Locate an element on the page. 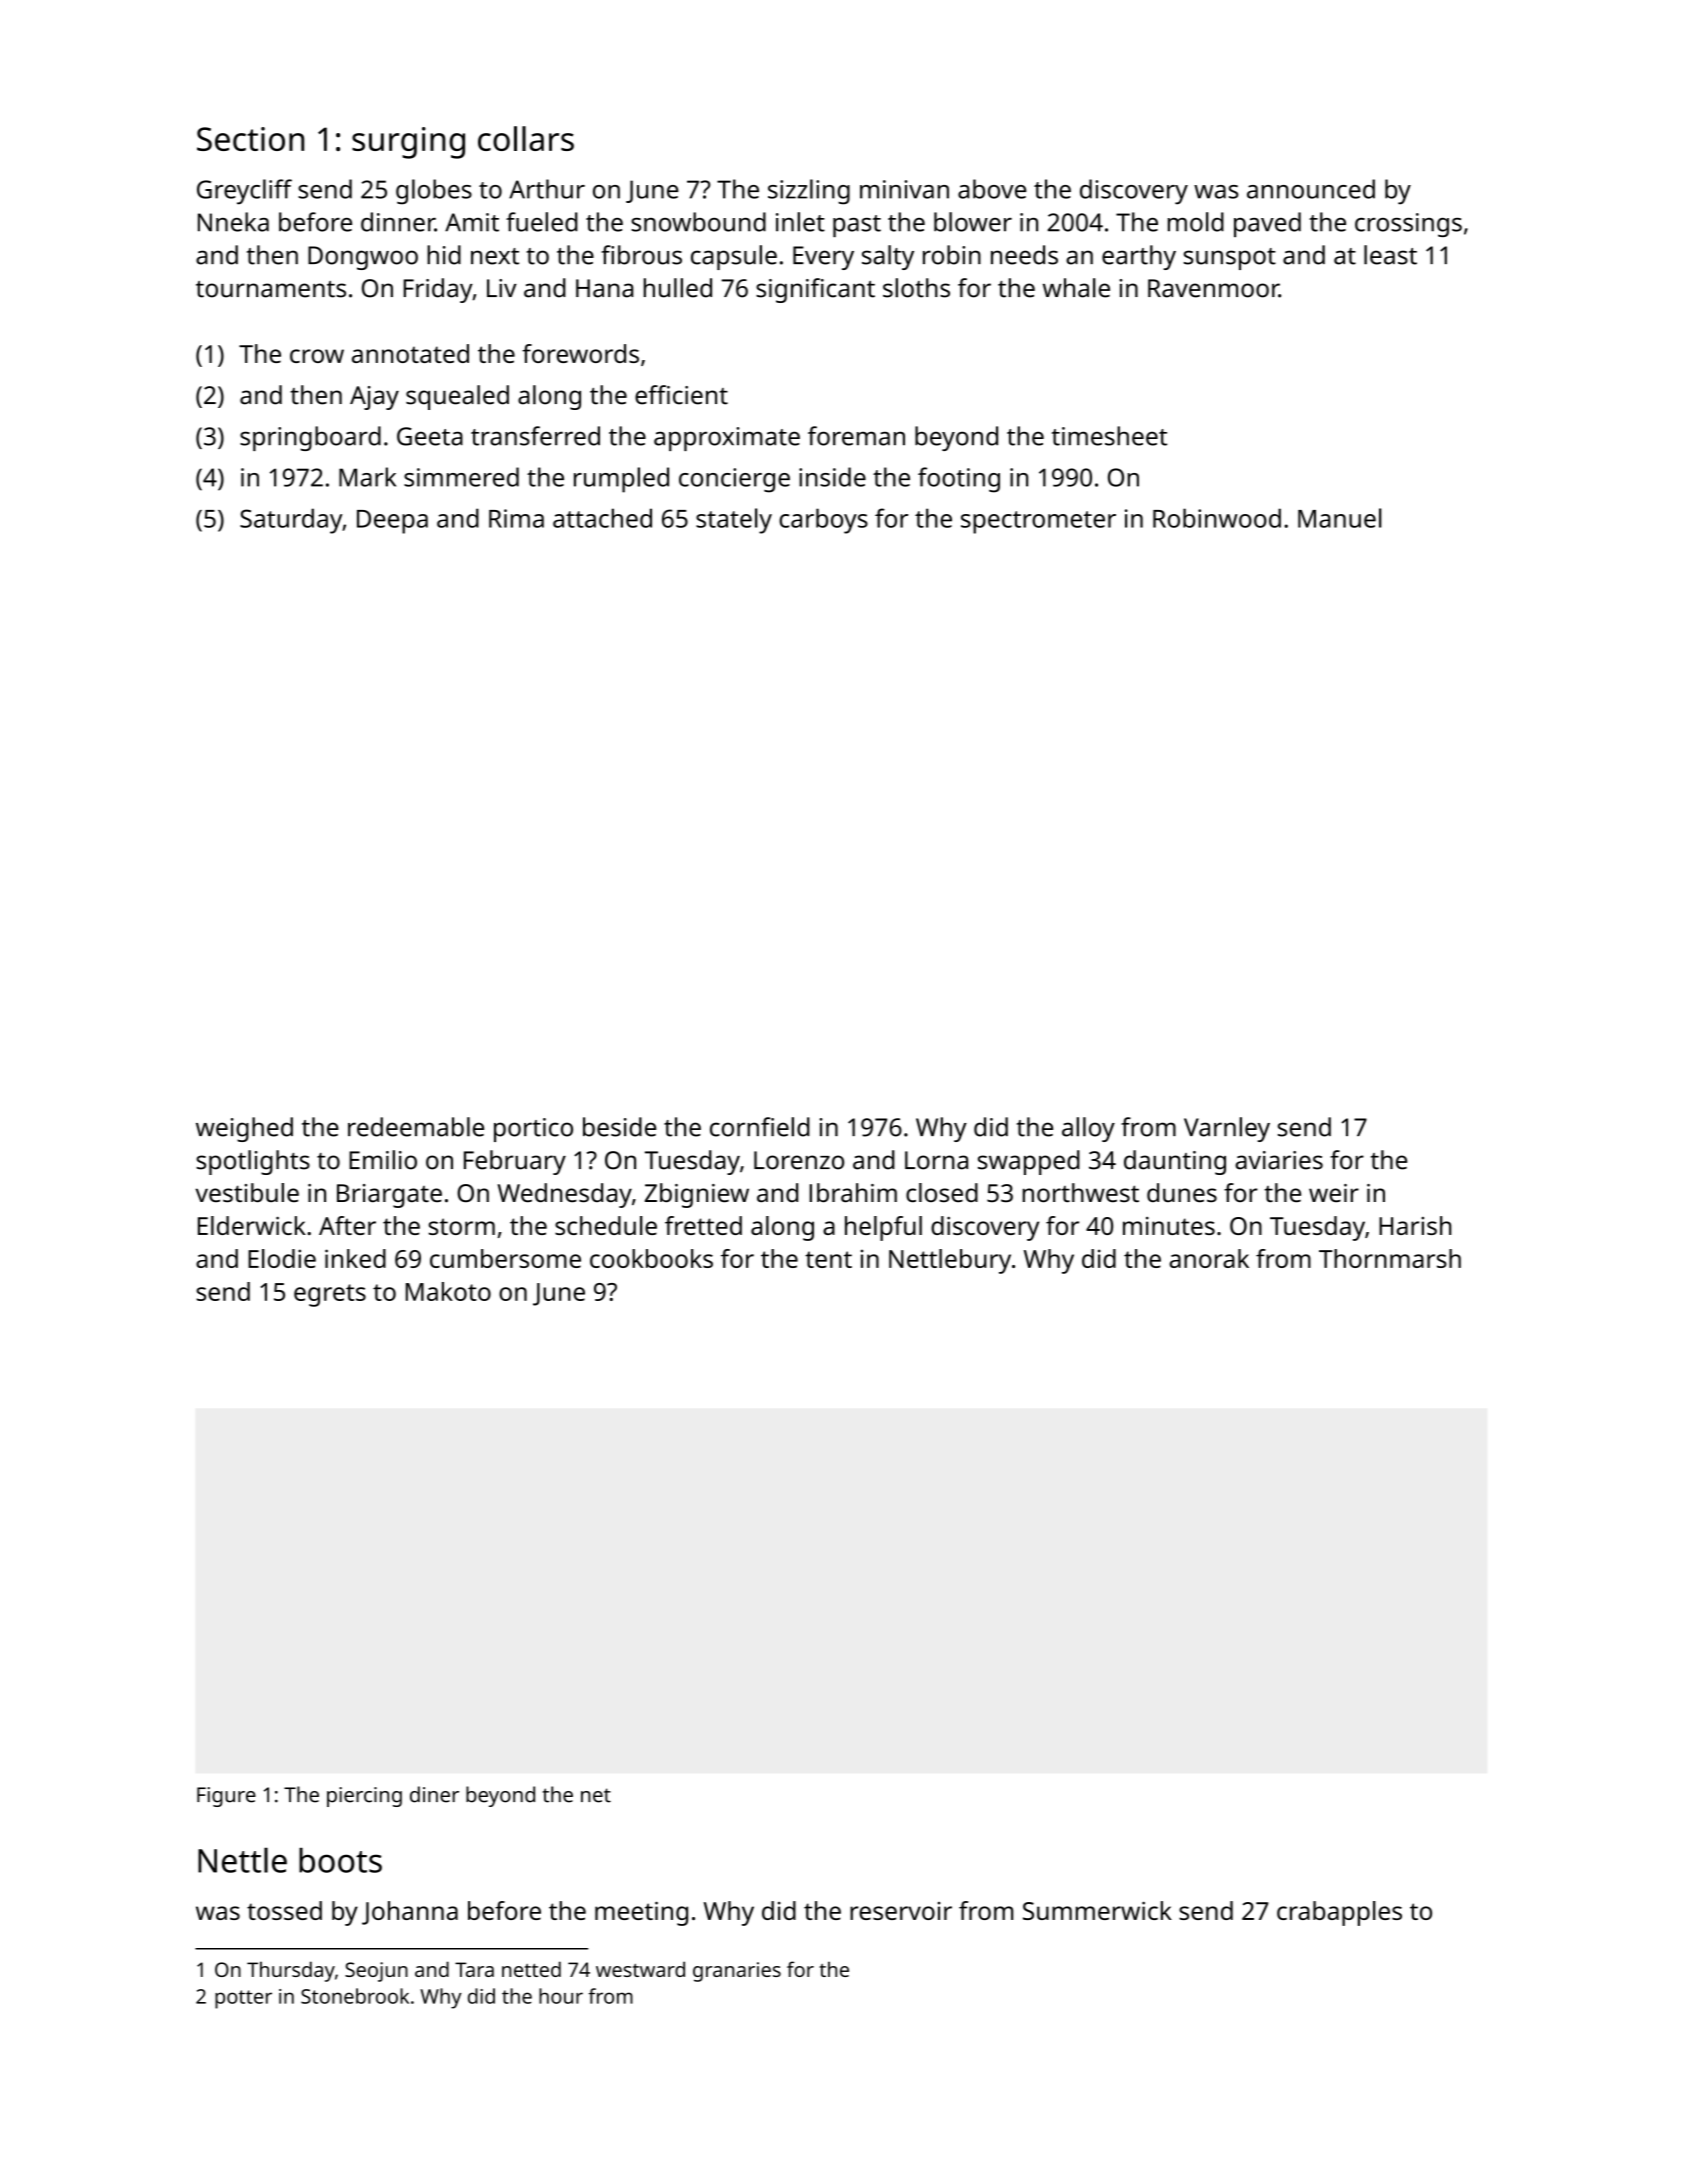  Summerwick is located at coordinates (1097, 1910).
